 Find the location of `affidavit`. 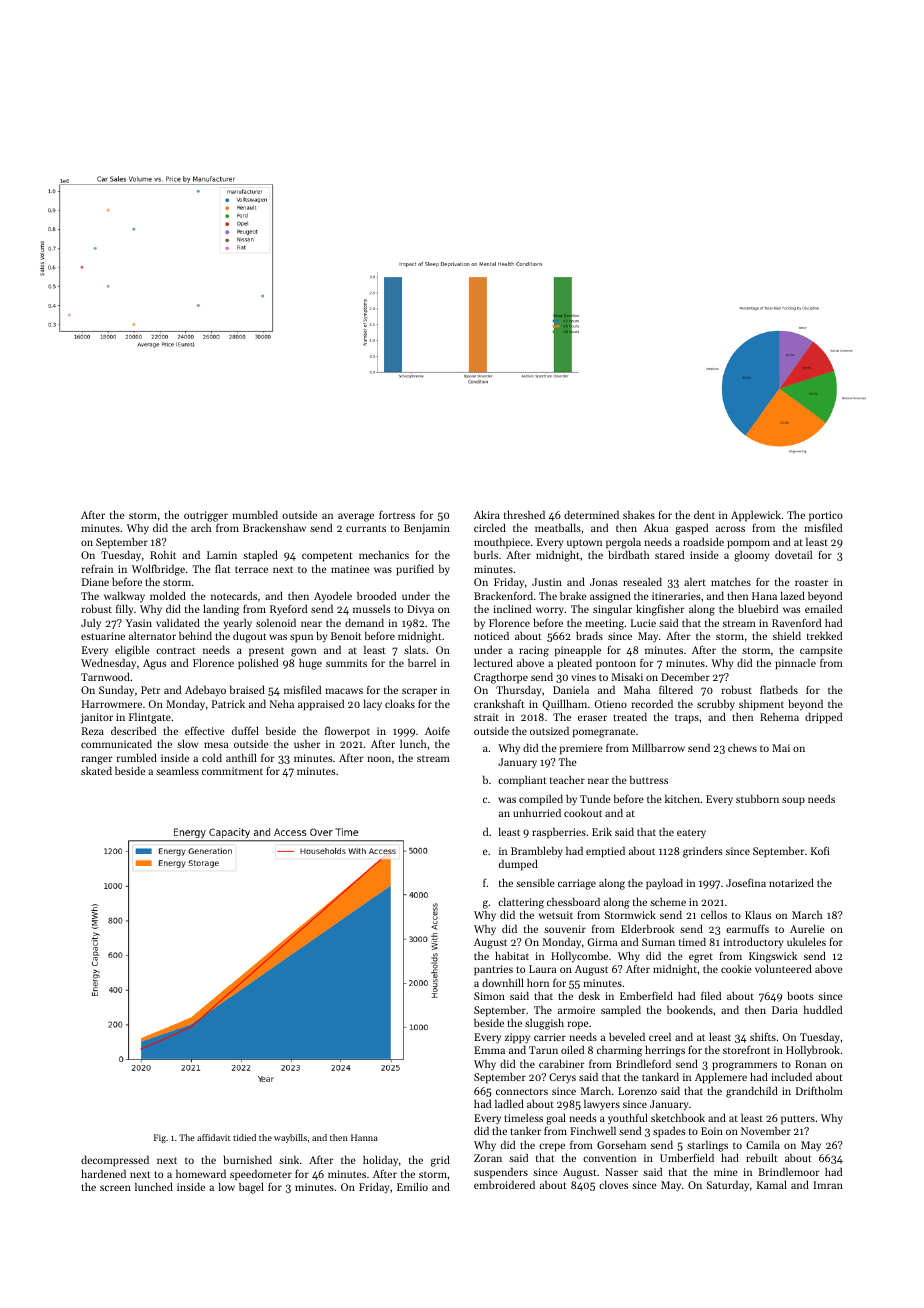

affidavit is located at coordinates (213, 1137).
